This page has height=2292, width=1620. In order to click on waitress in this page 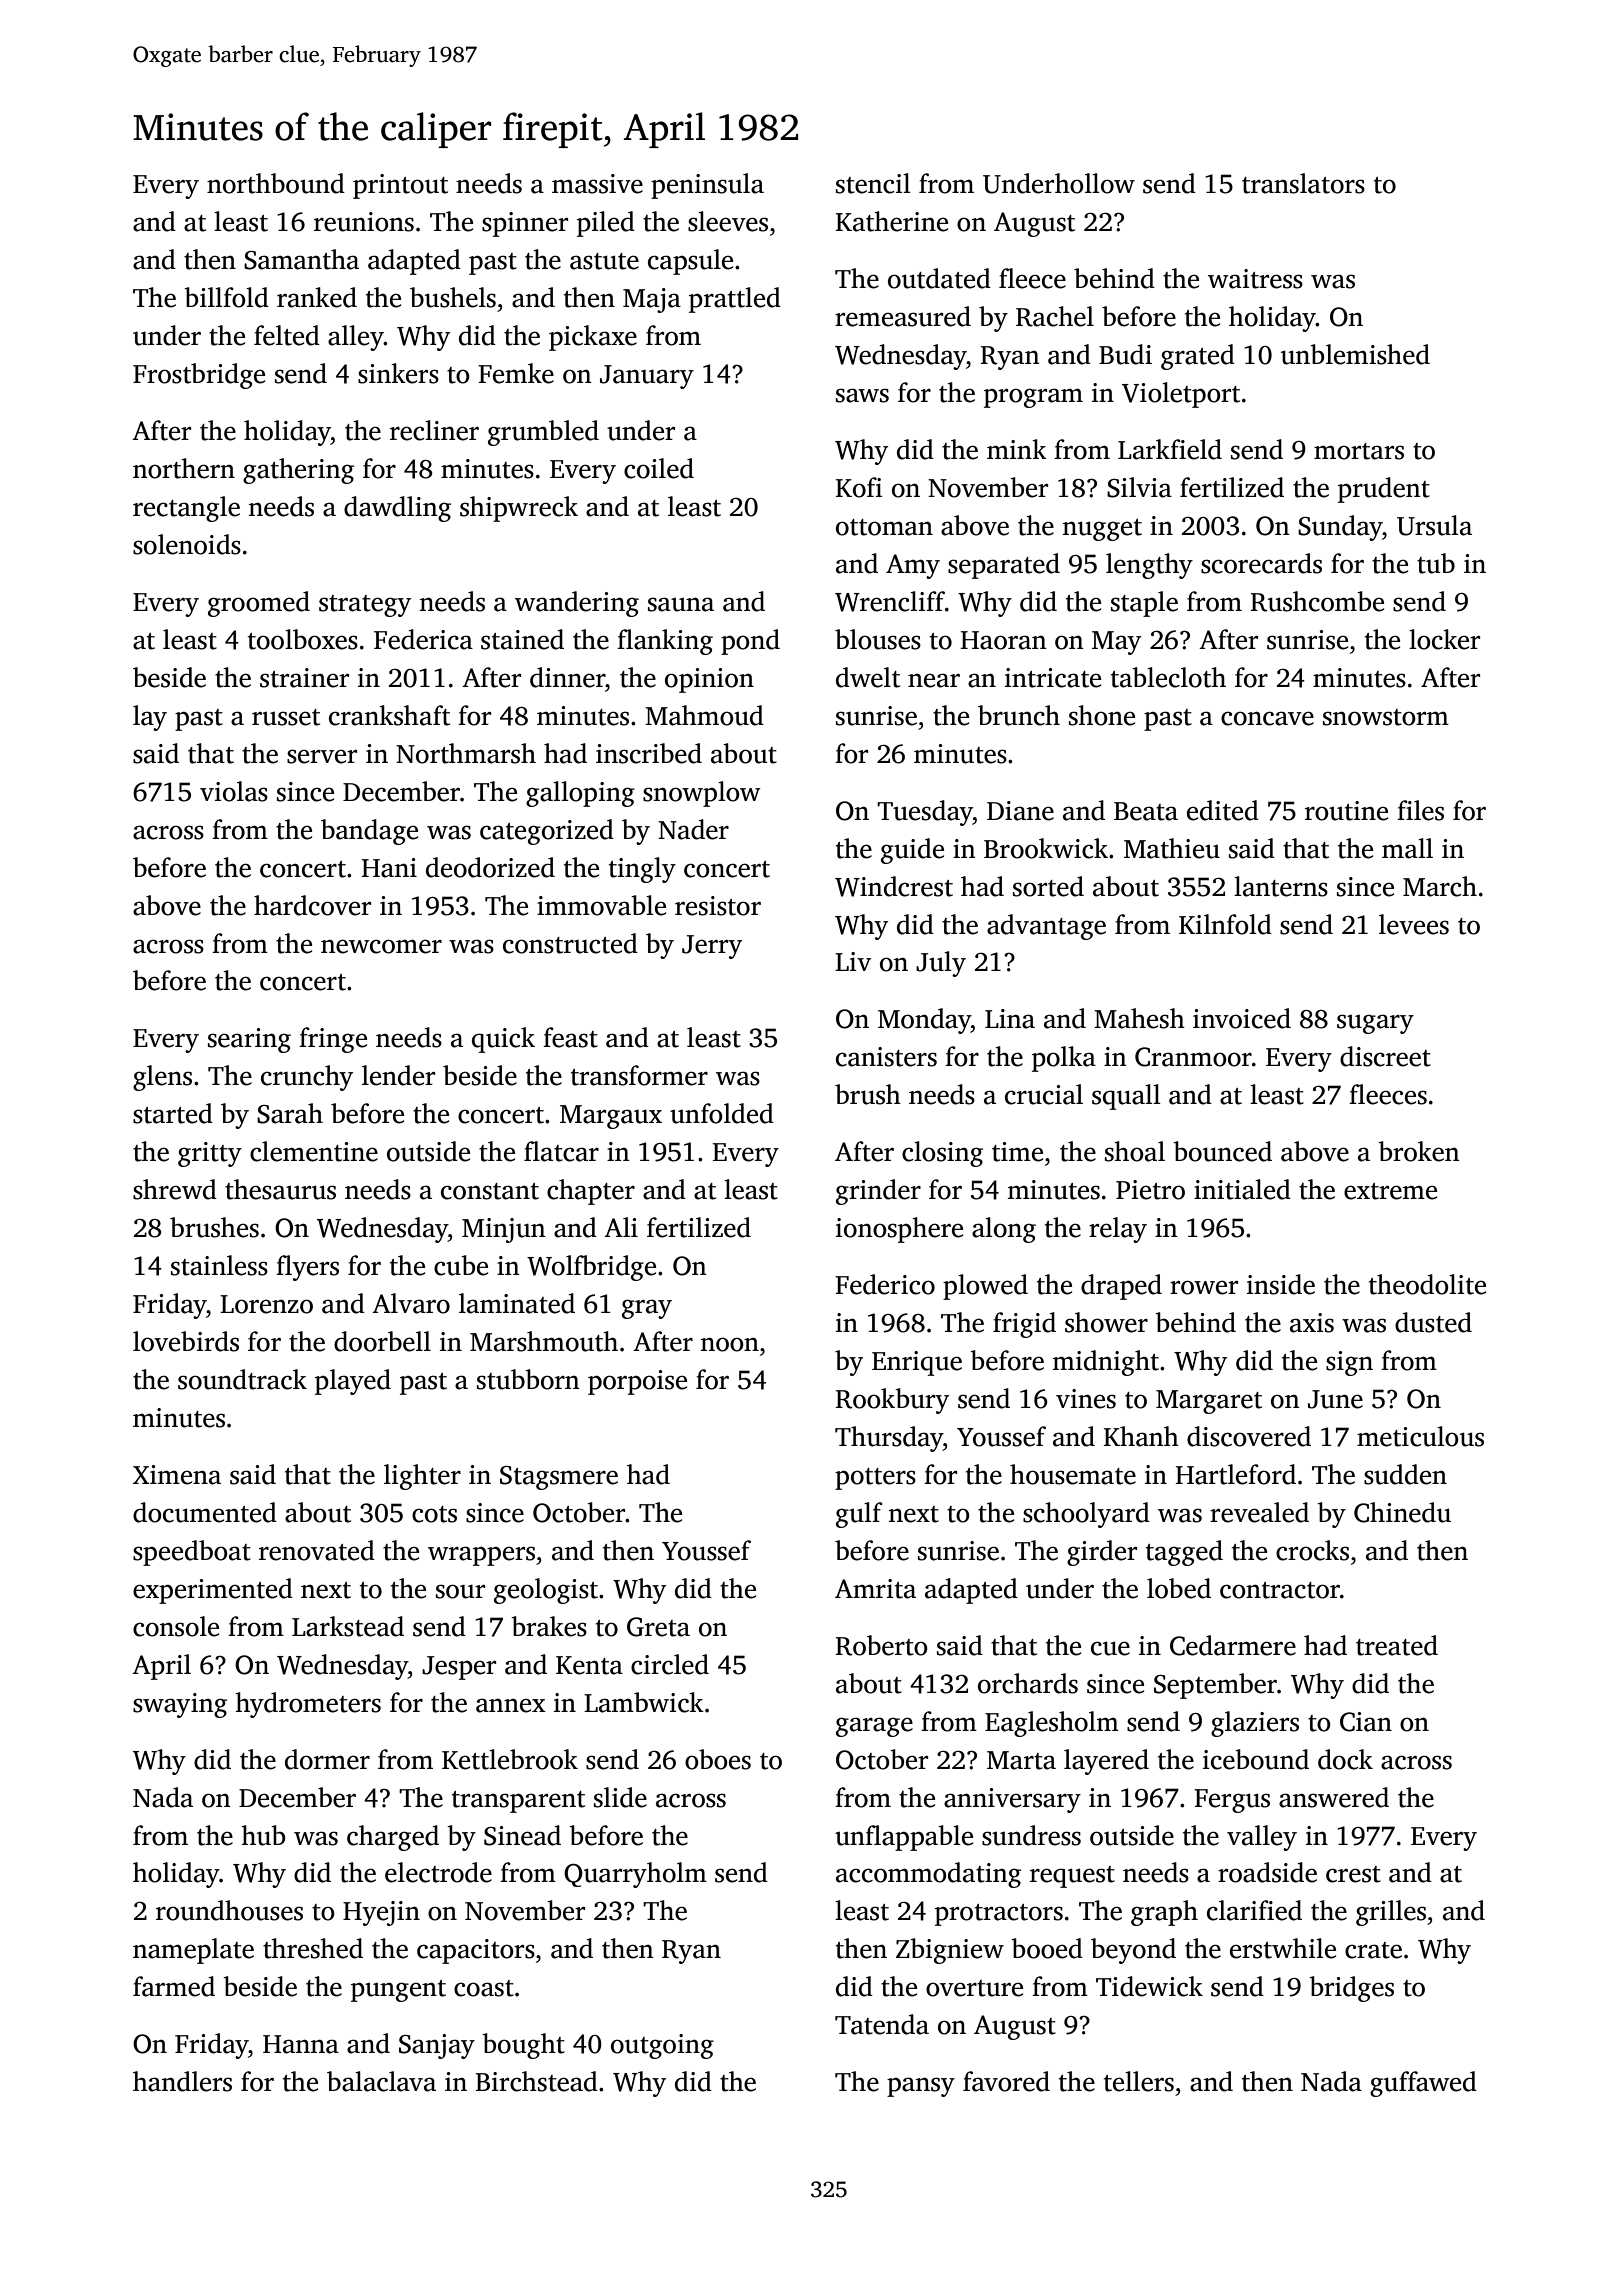, I will do `click(1255, 279)`.
